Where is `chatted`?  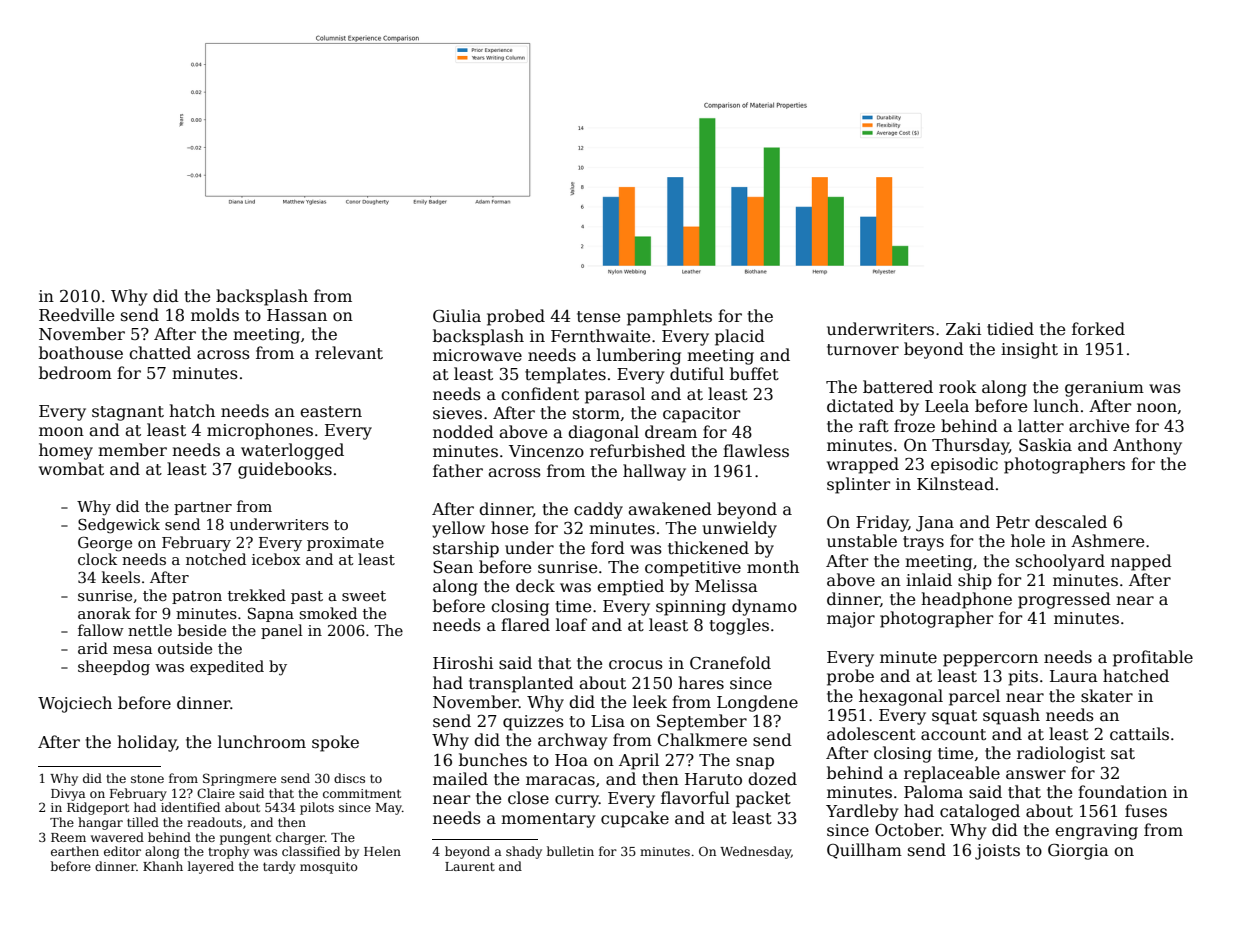
chatted is located at coordinates (160, 353).
